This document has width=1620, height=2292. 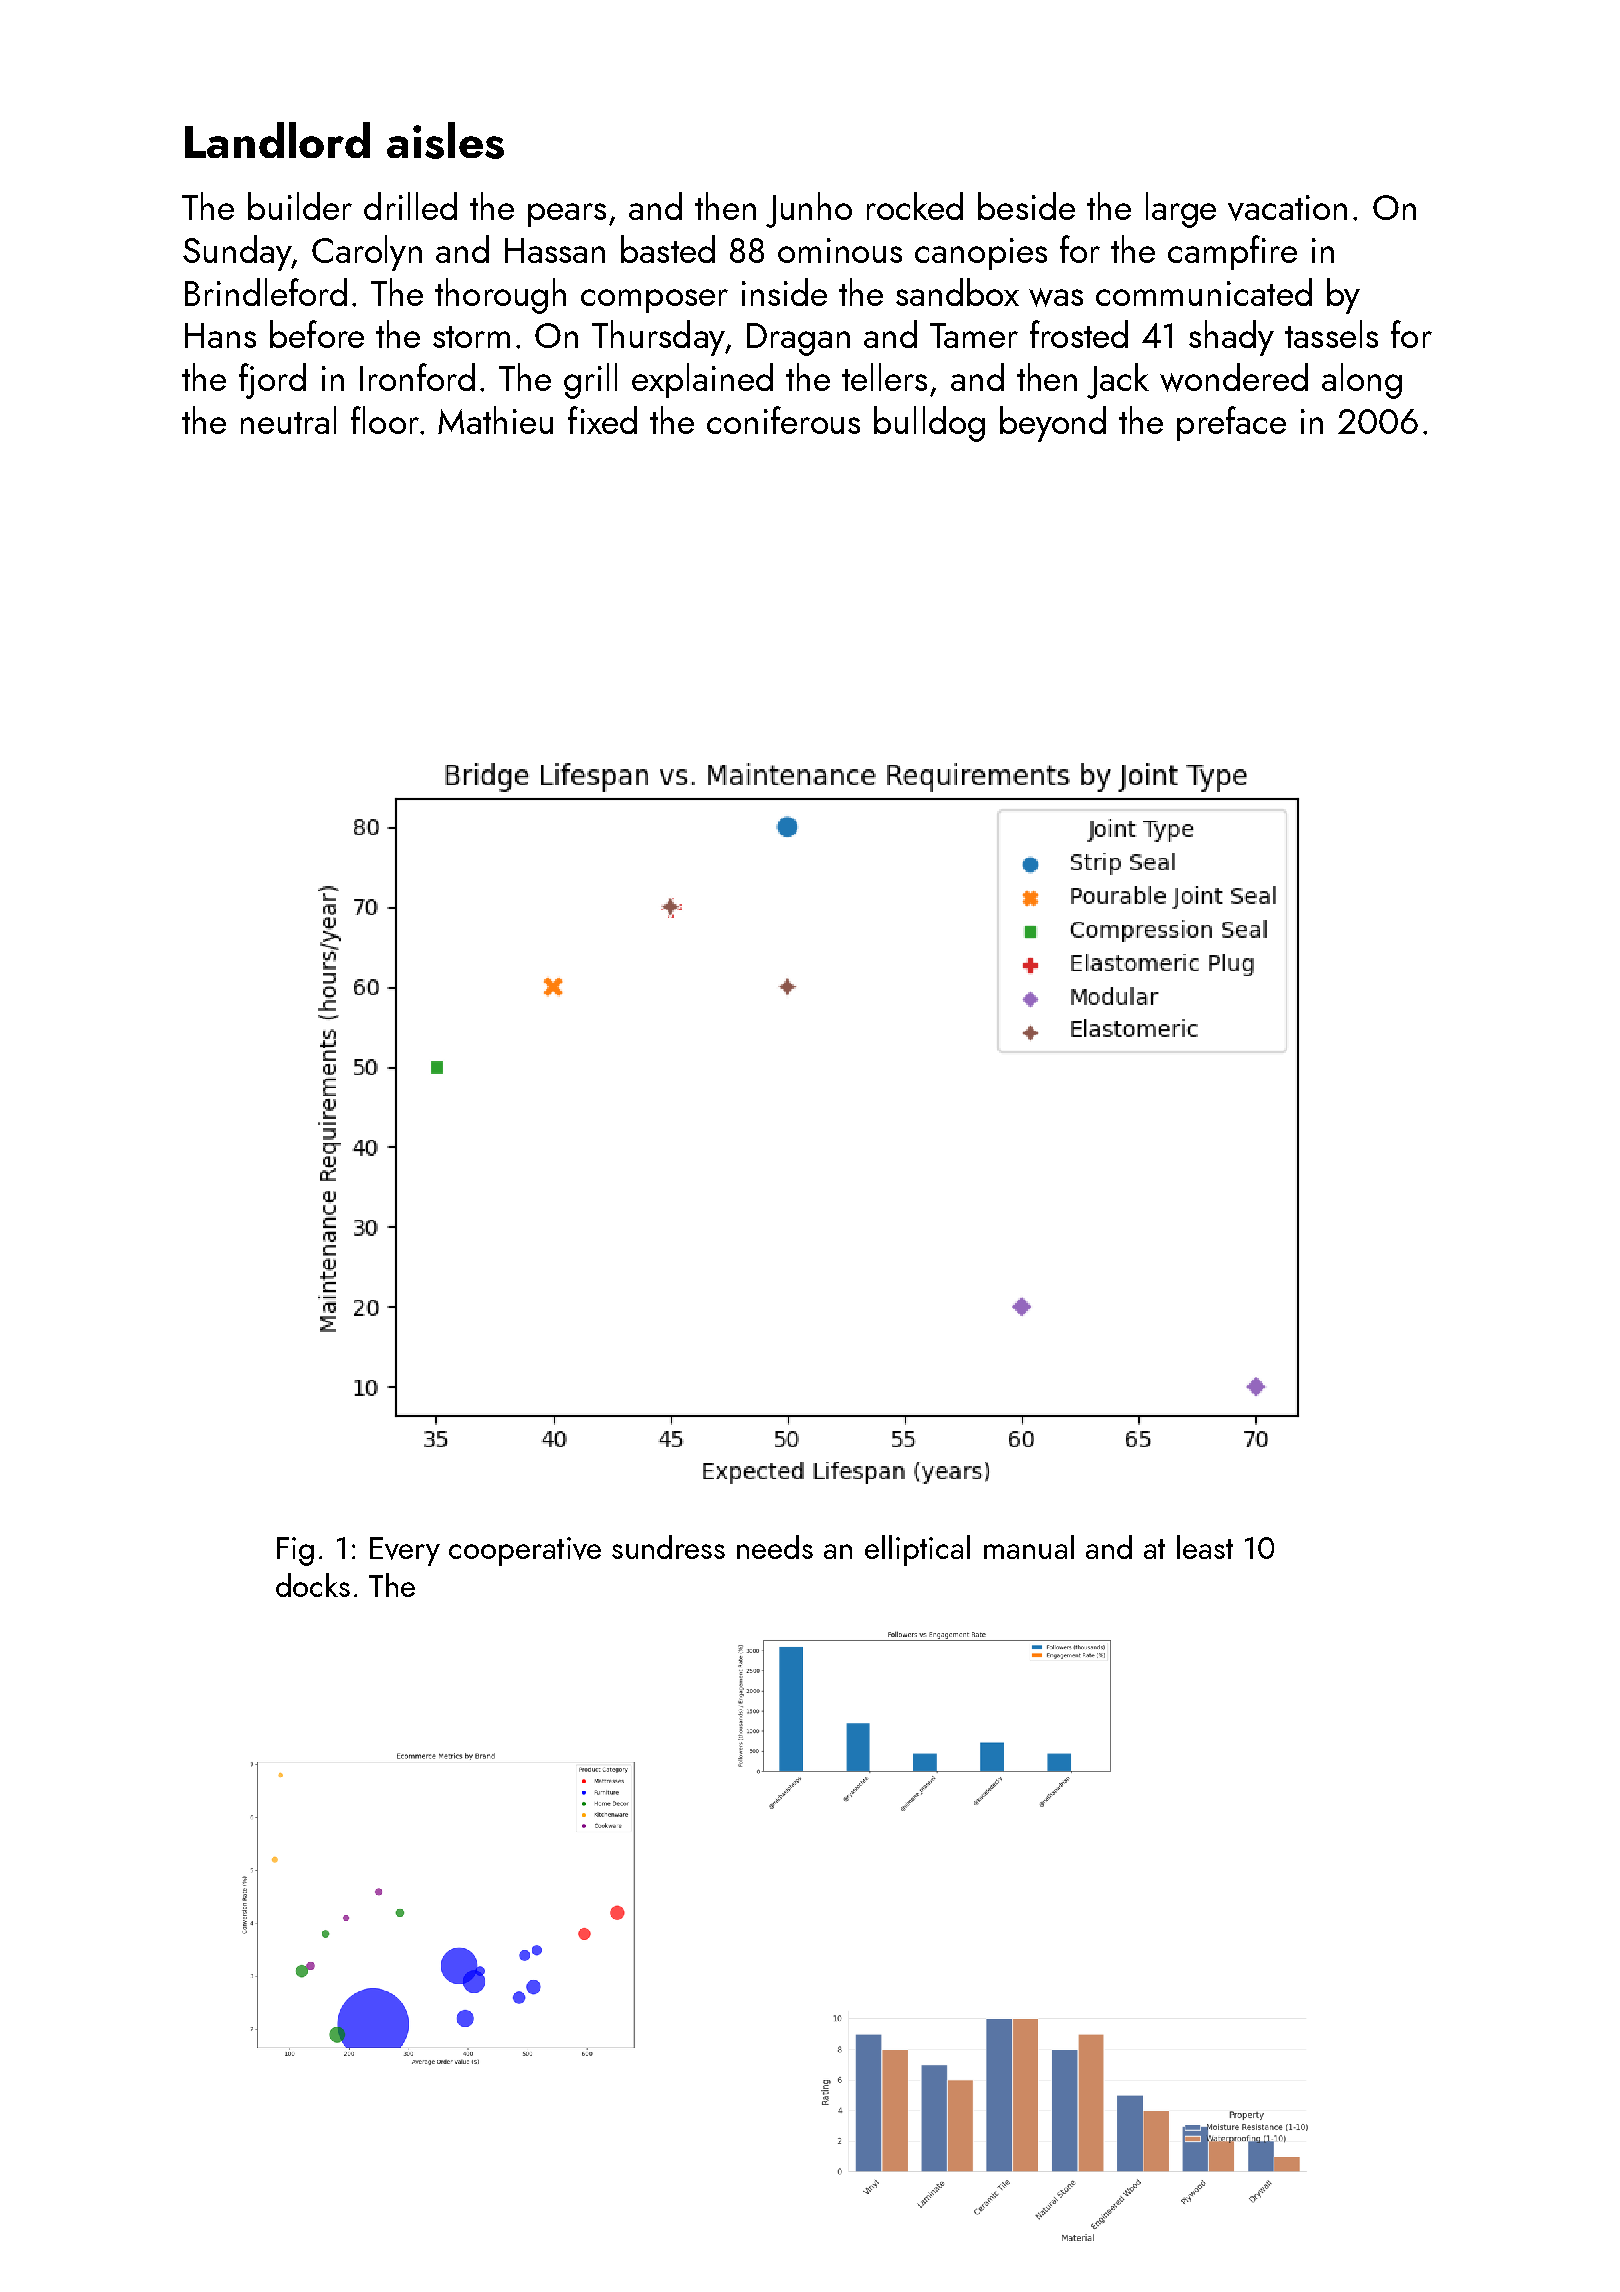 What do you see at coordinates (525, 1551) in the document?
I see `cooperative` at bounding box center [525, 1551].
